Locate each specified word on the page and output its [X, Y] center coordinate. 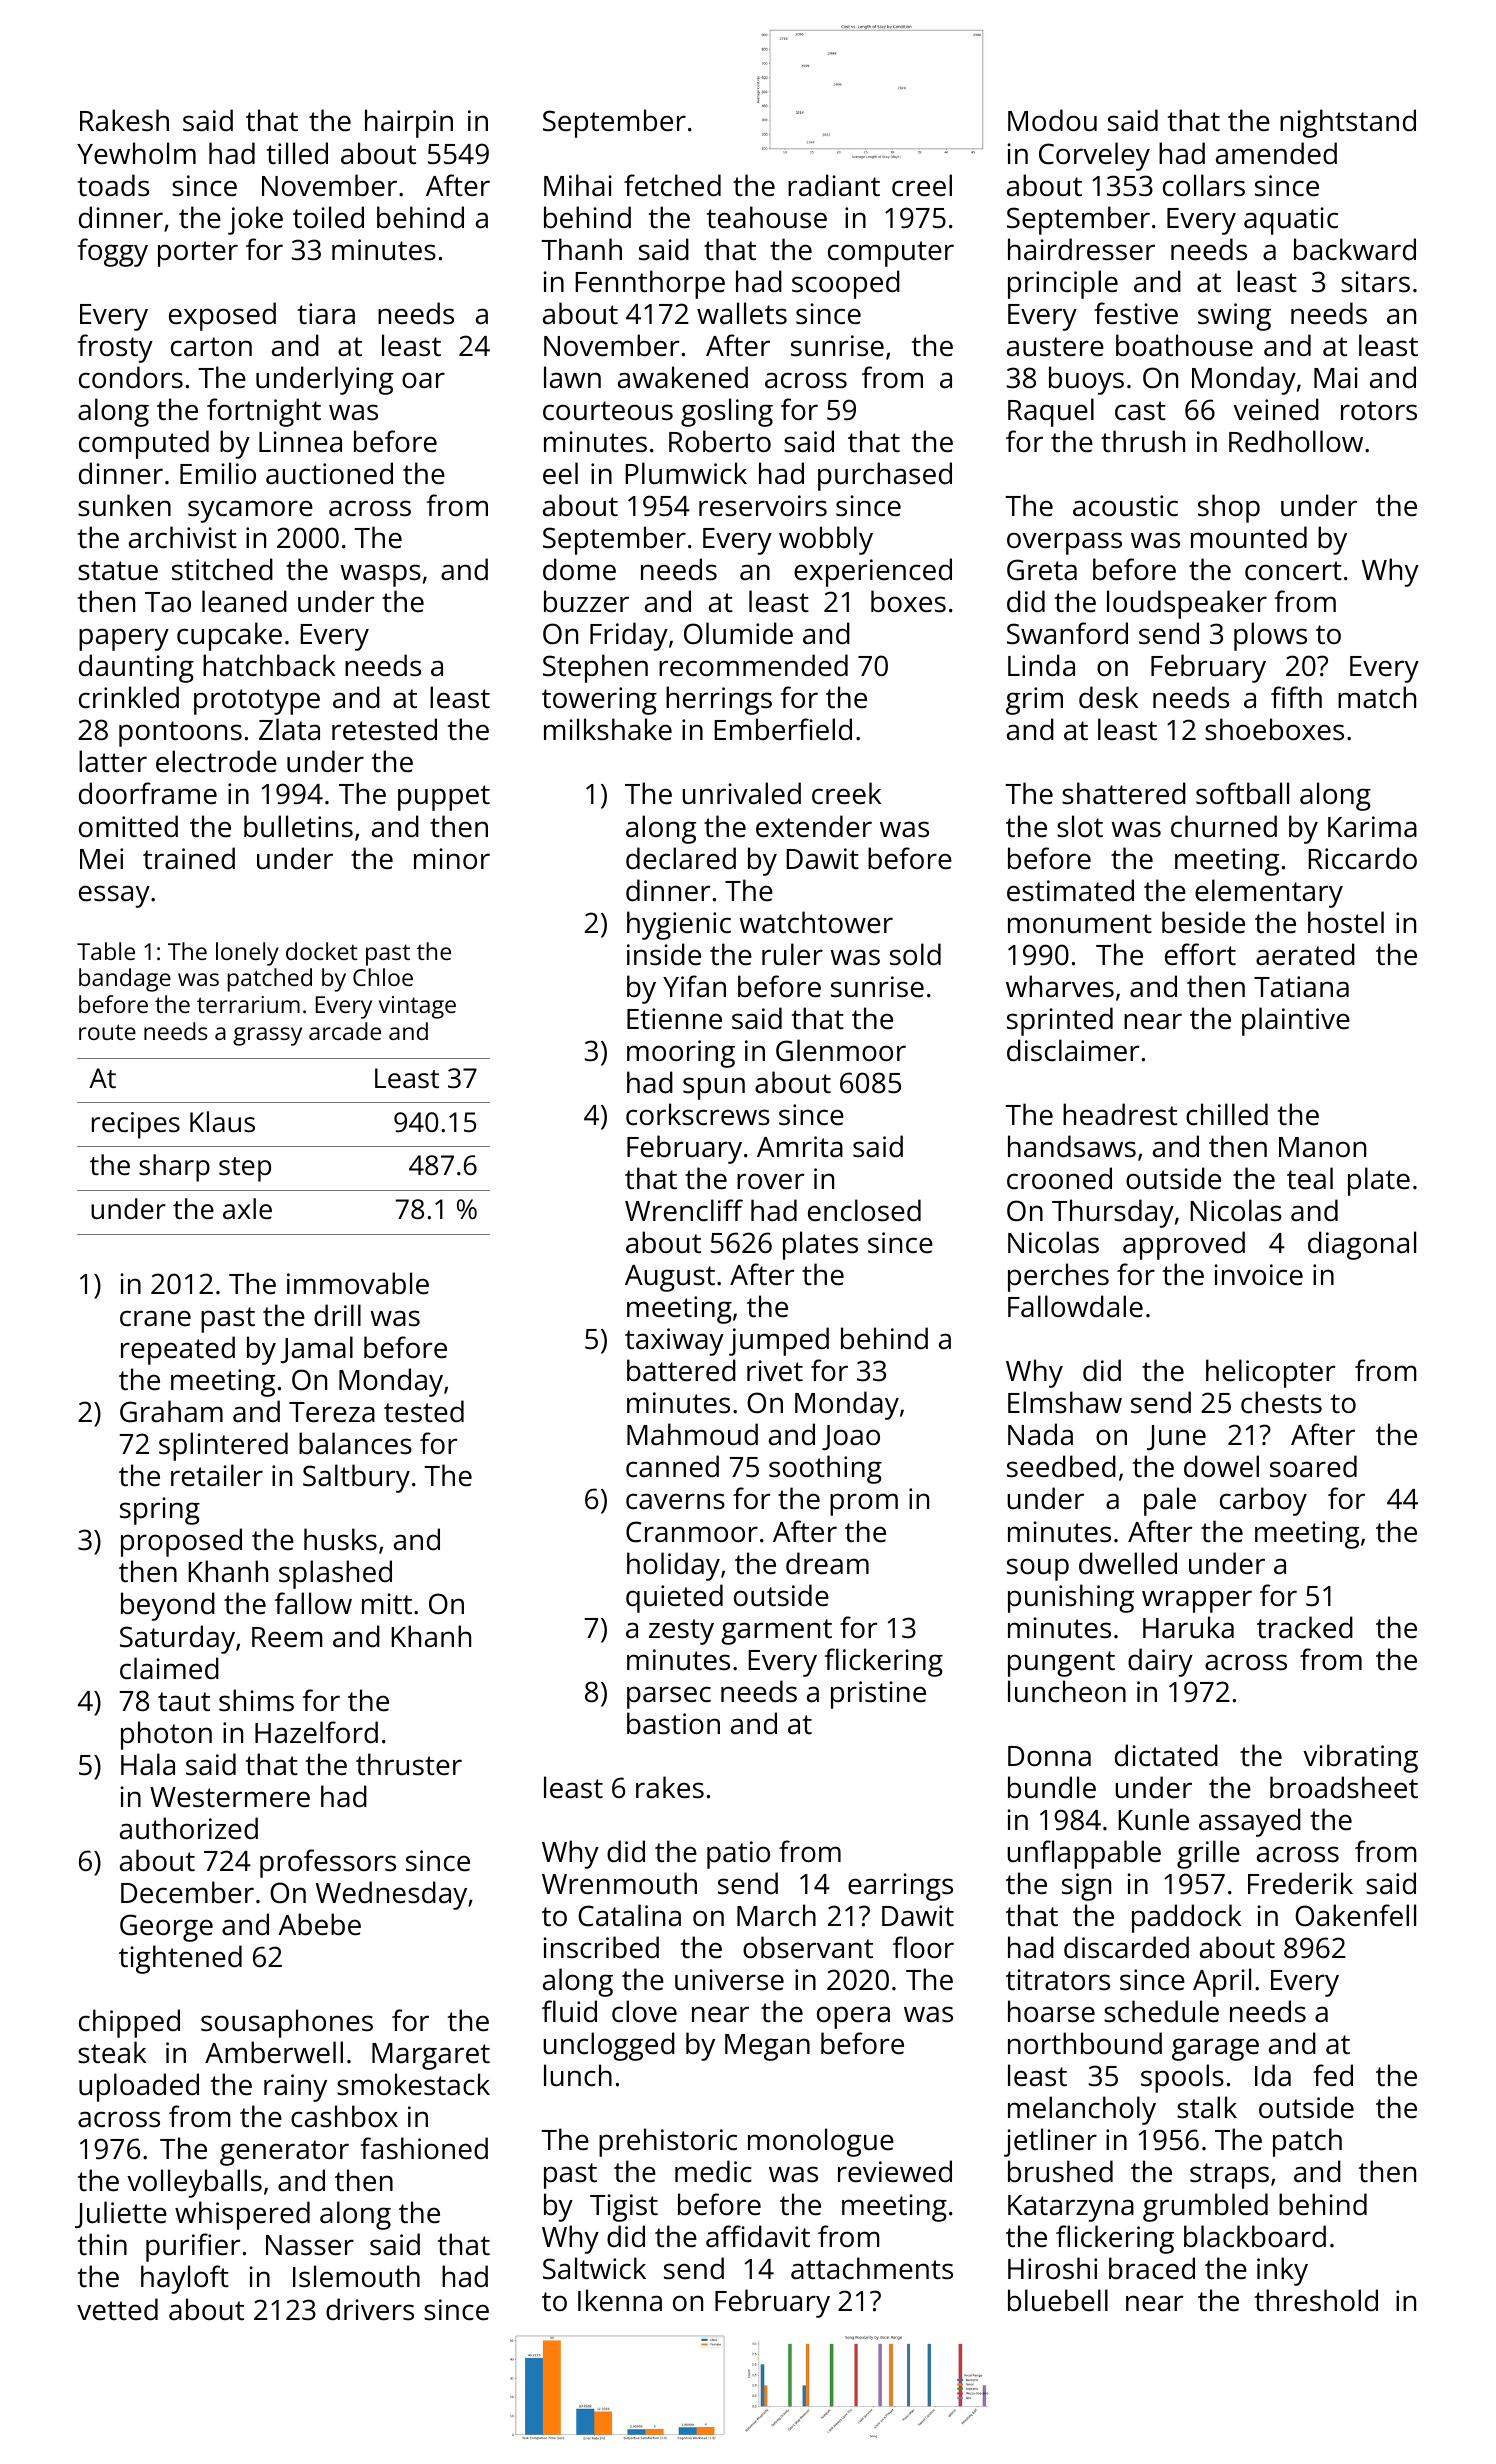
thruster [409, 1764]
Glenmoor [841, 1050]
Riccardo [1362, 858]
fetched [672, 185]
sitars [1375, 282]
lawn [572, 377]
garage [1215, 2049]
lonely [247, 954]
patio [738, 1855]
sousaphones [287, 2023]
